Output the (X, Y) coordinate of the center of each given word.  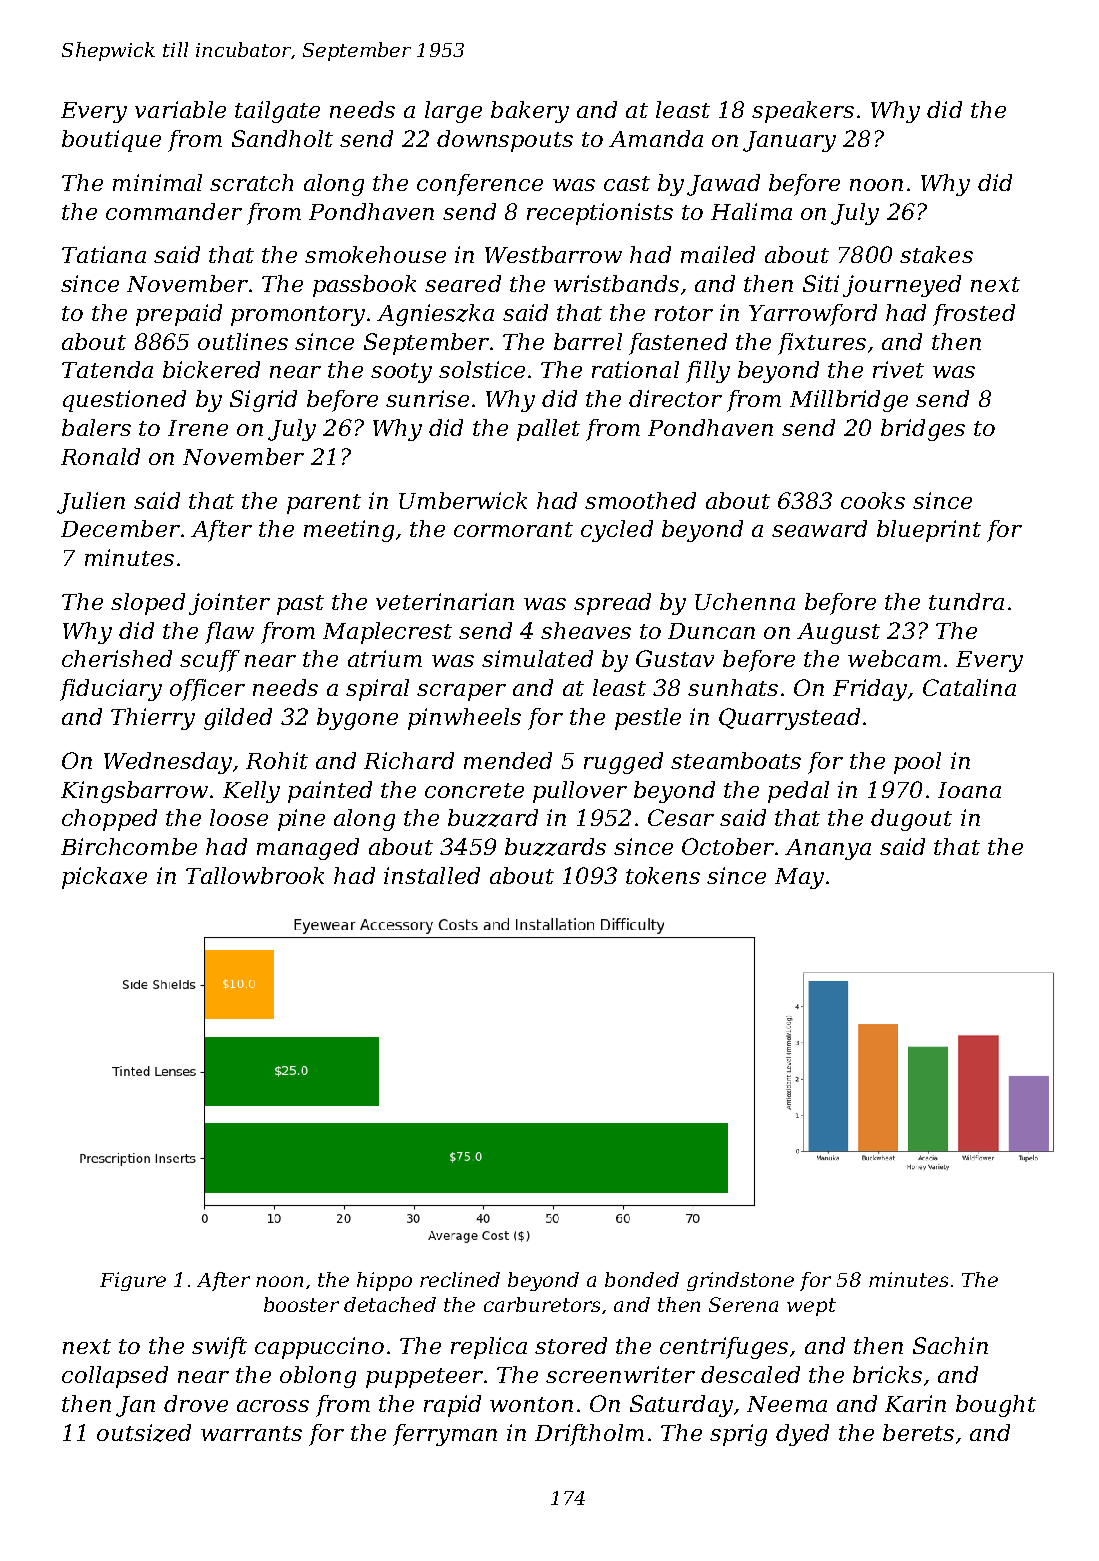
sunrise (427, 398)
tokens (663, 875)
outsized (144, 1433)
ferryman (445, 1435)
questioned (124, 401)
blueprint (929, 531)
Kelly (251, 792)
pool (917, 763)
